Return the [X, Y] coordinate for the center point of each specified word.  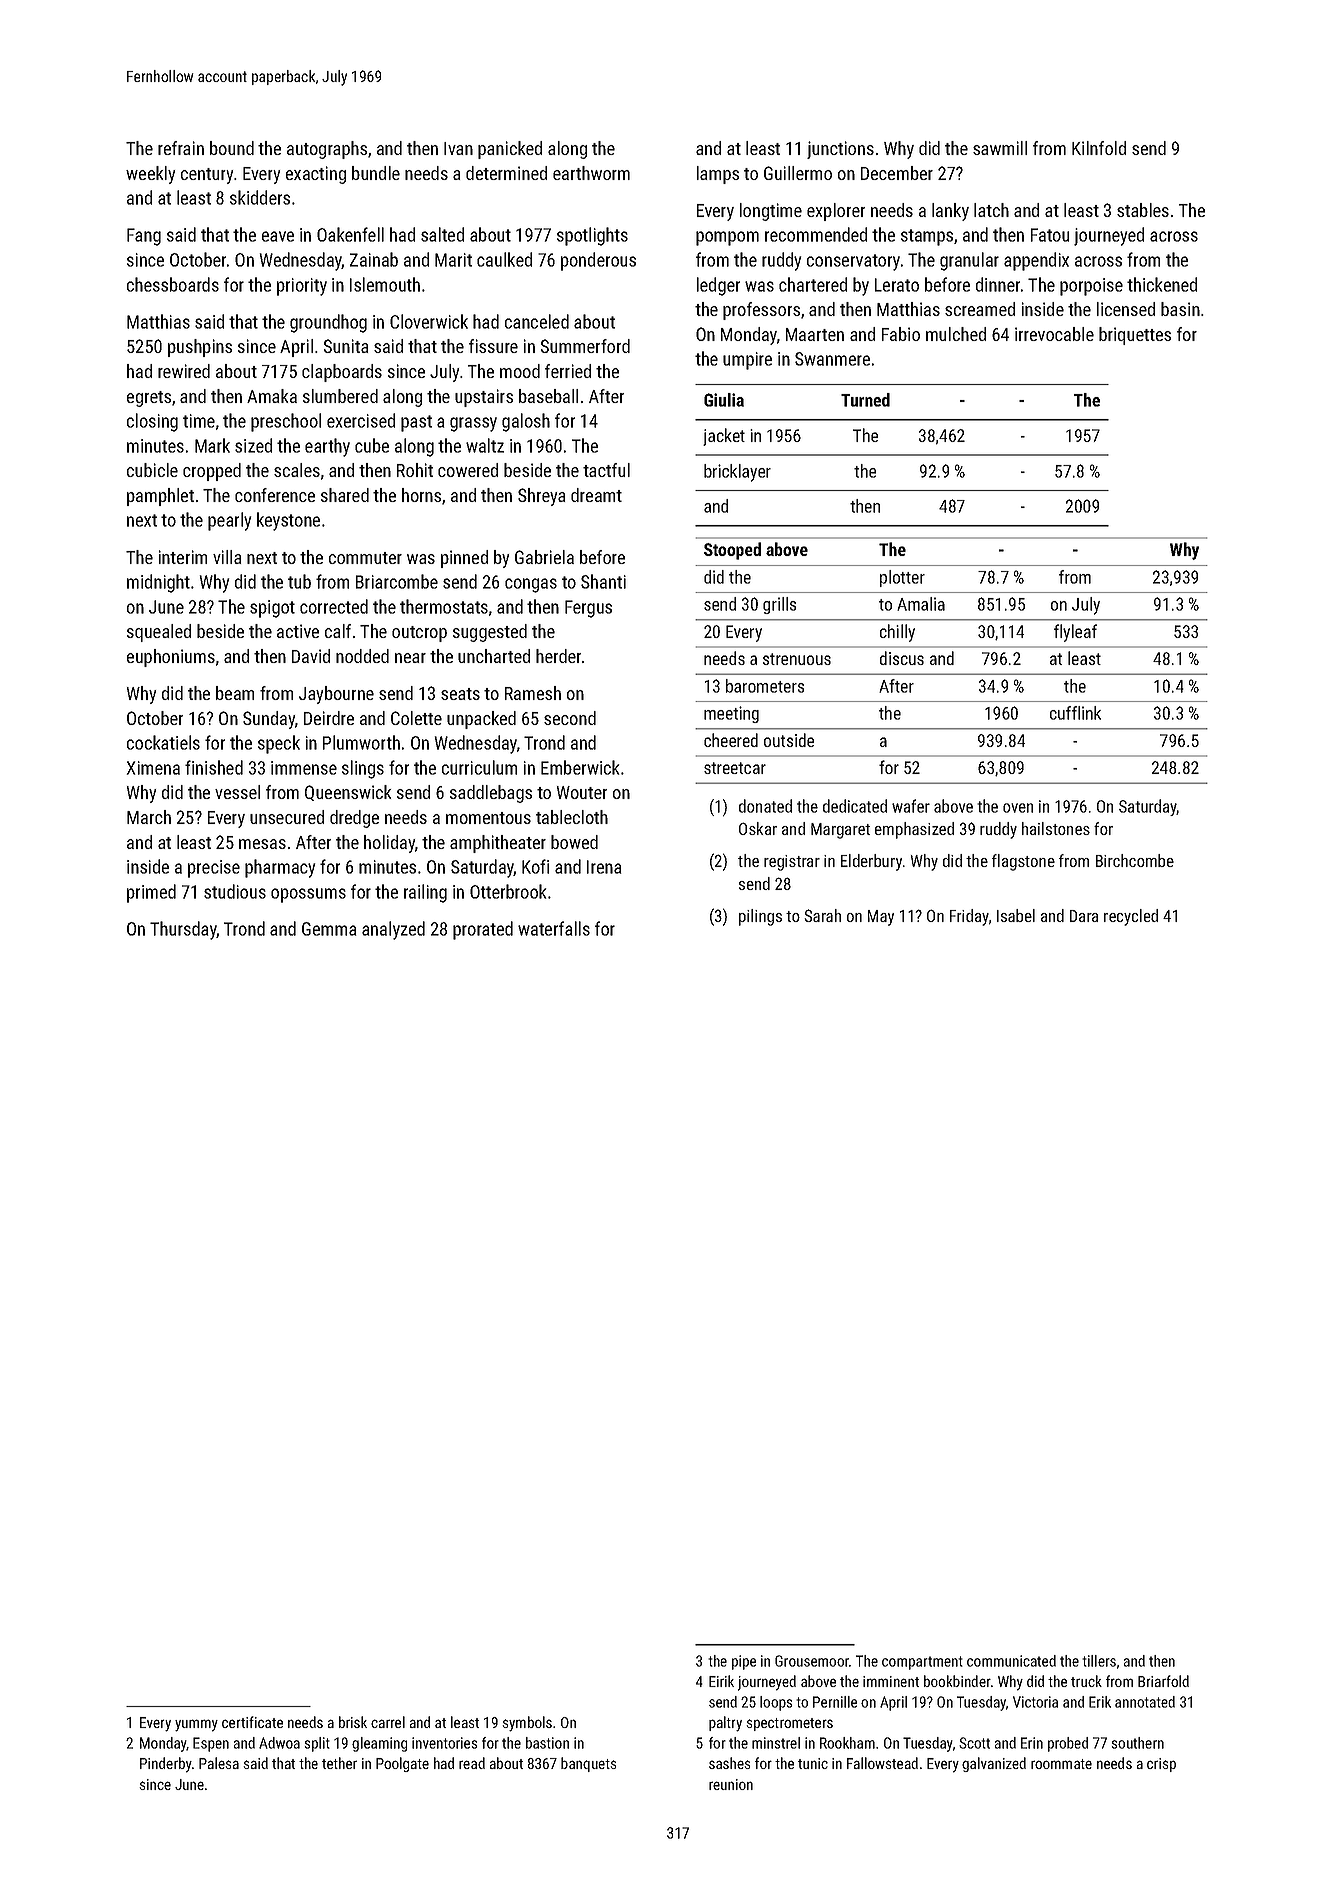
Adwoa [279, 1743]
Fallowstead [882, 1763]
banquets [589, 1764]
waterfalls [554, 928]
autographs [327, 150]
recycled [1131, 917]
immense [304, 768]
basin [1180, 309]
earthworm [591, 173]
